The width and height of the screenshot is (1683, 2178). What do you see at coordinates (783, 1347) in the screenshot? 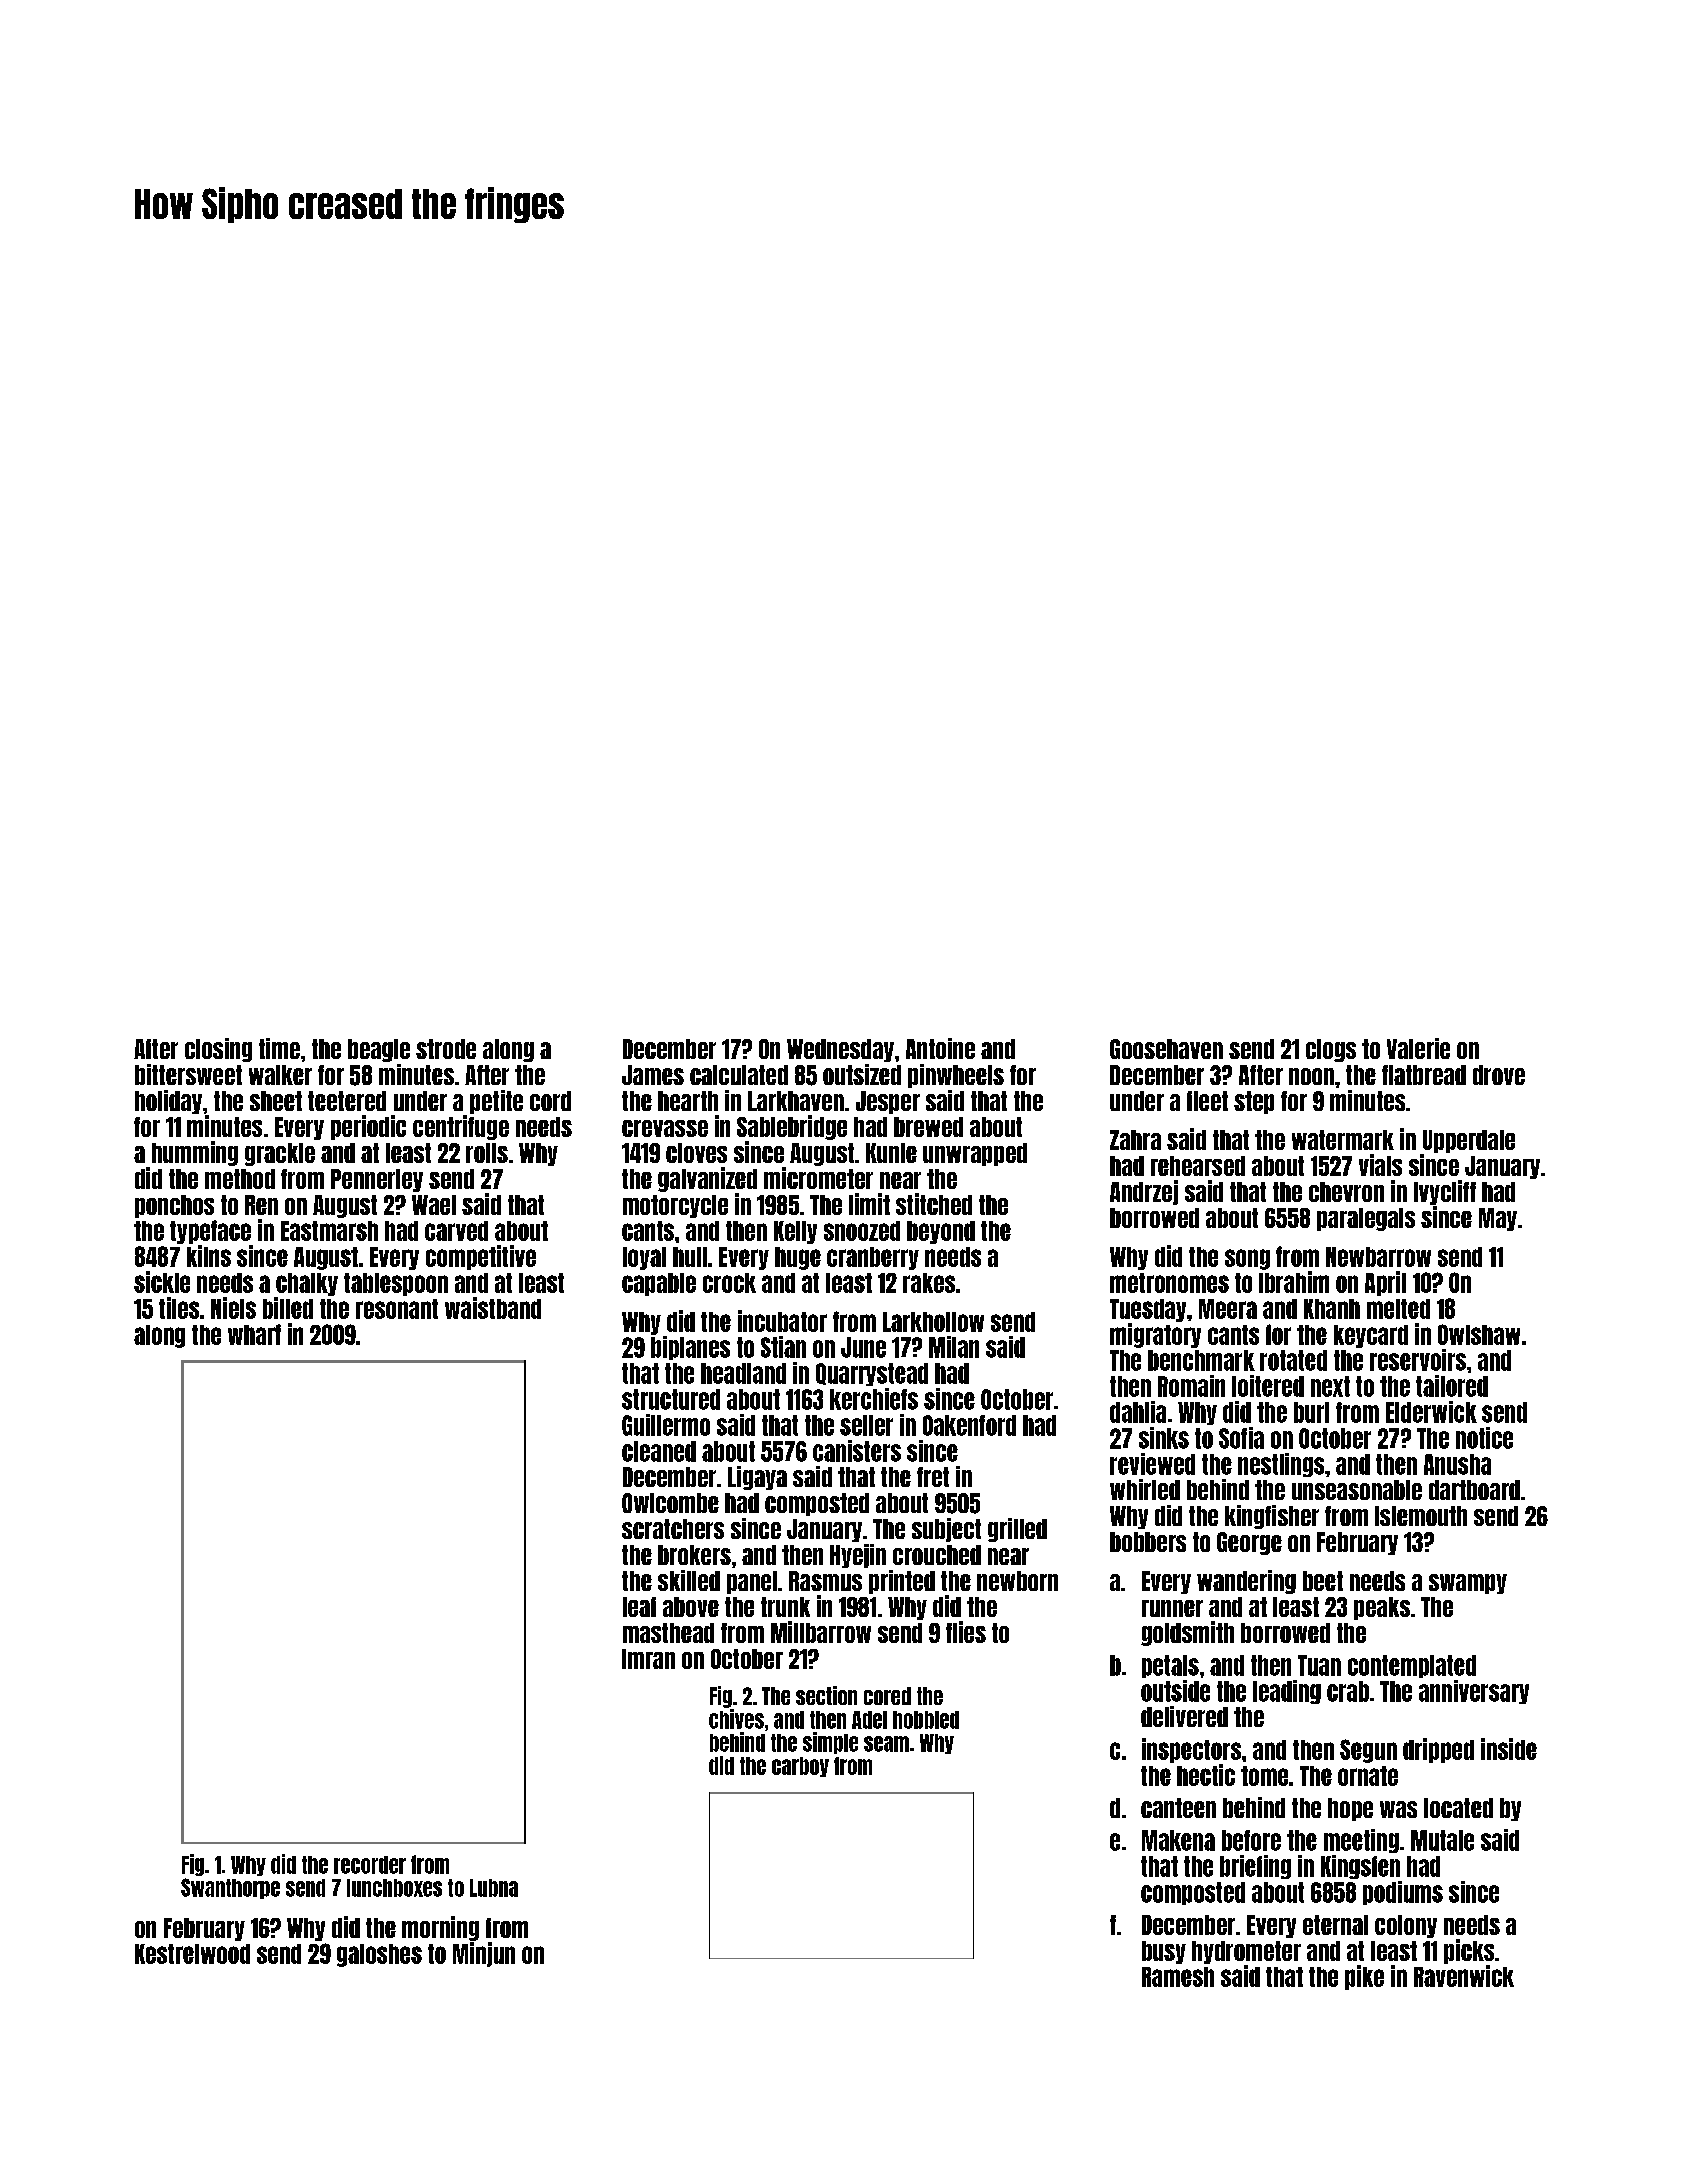
I see `Stian` at bounding box center [783, 1347].
